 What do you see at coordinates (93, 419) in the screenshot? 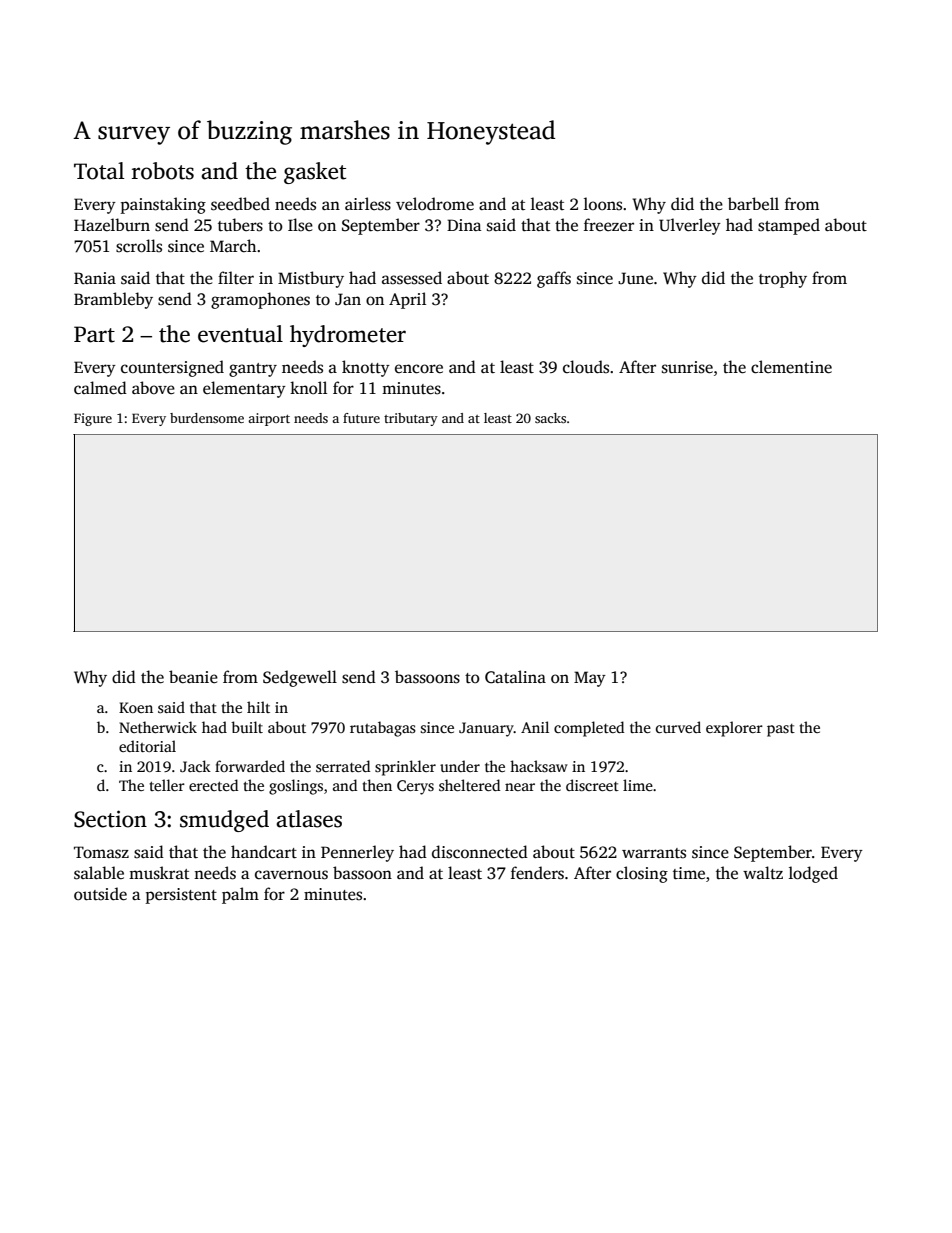
I see `Figure` at bounding box center [93, 419].
